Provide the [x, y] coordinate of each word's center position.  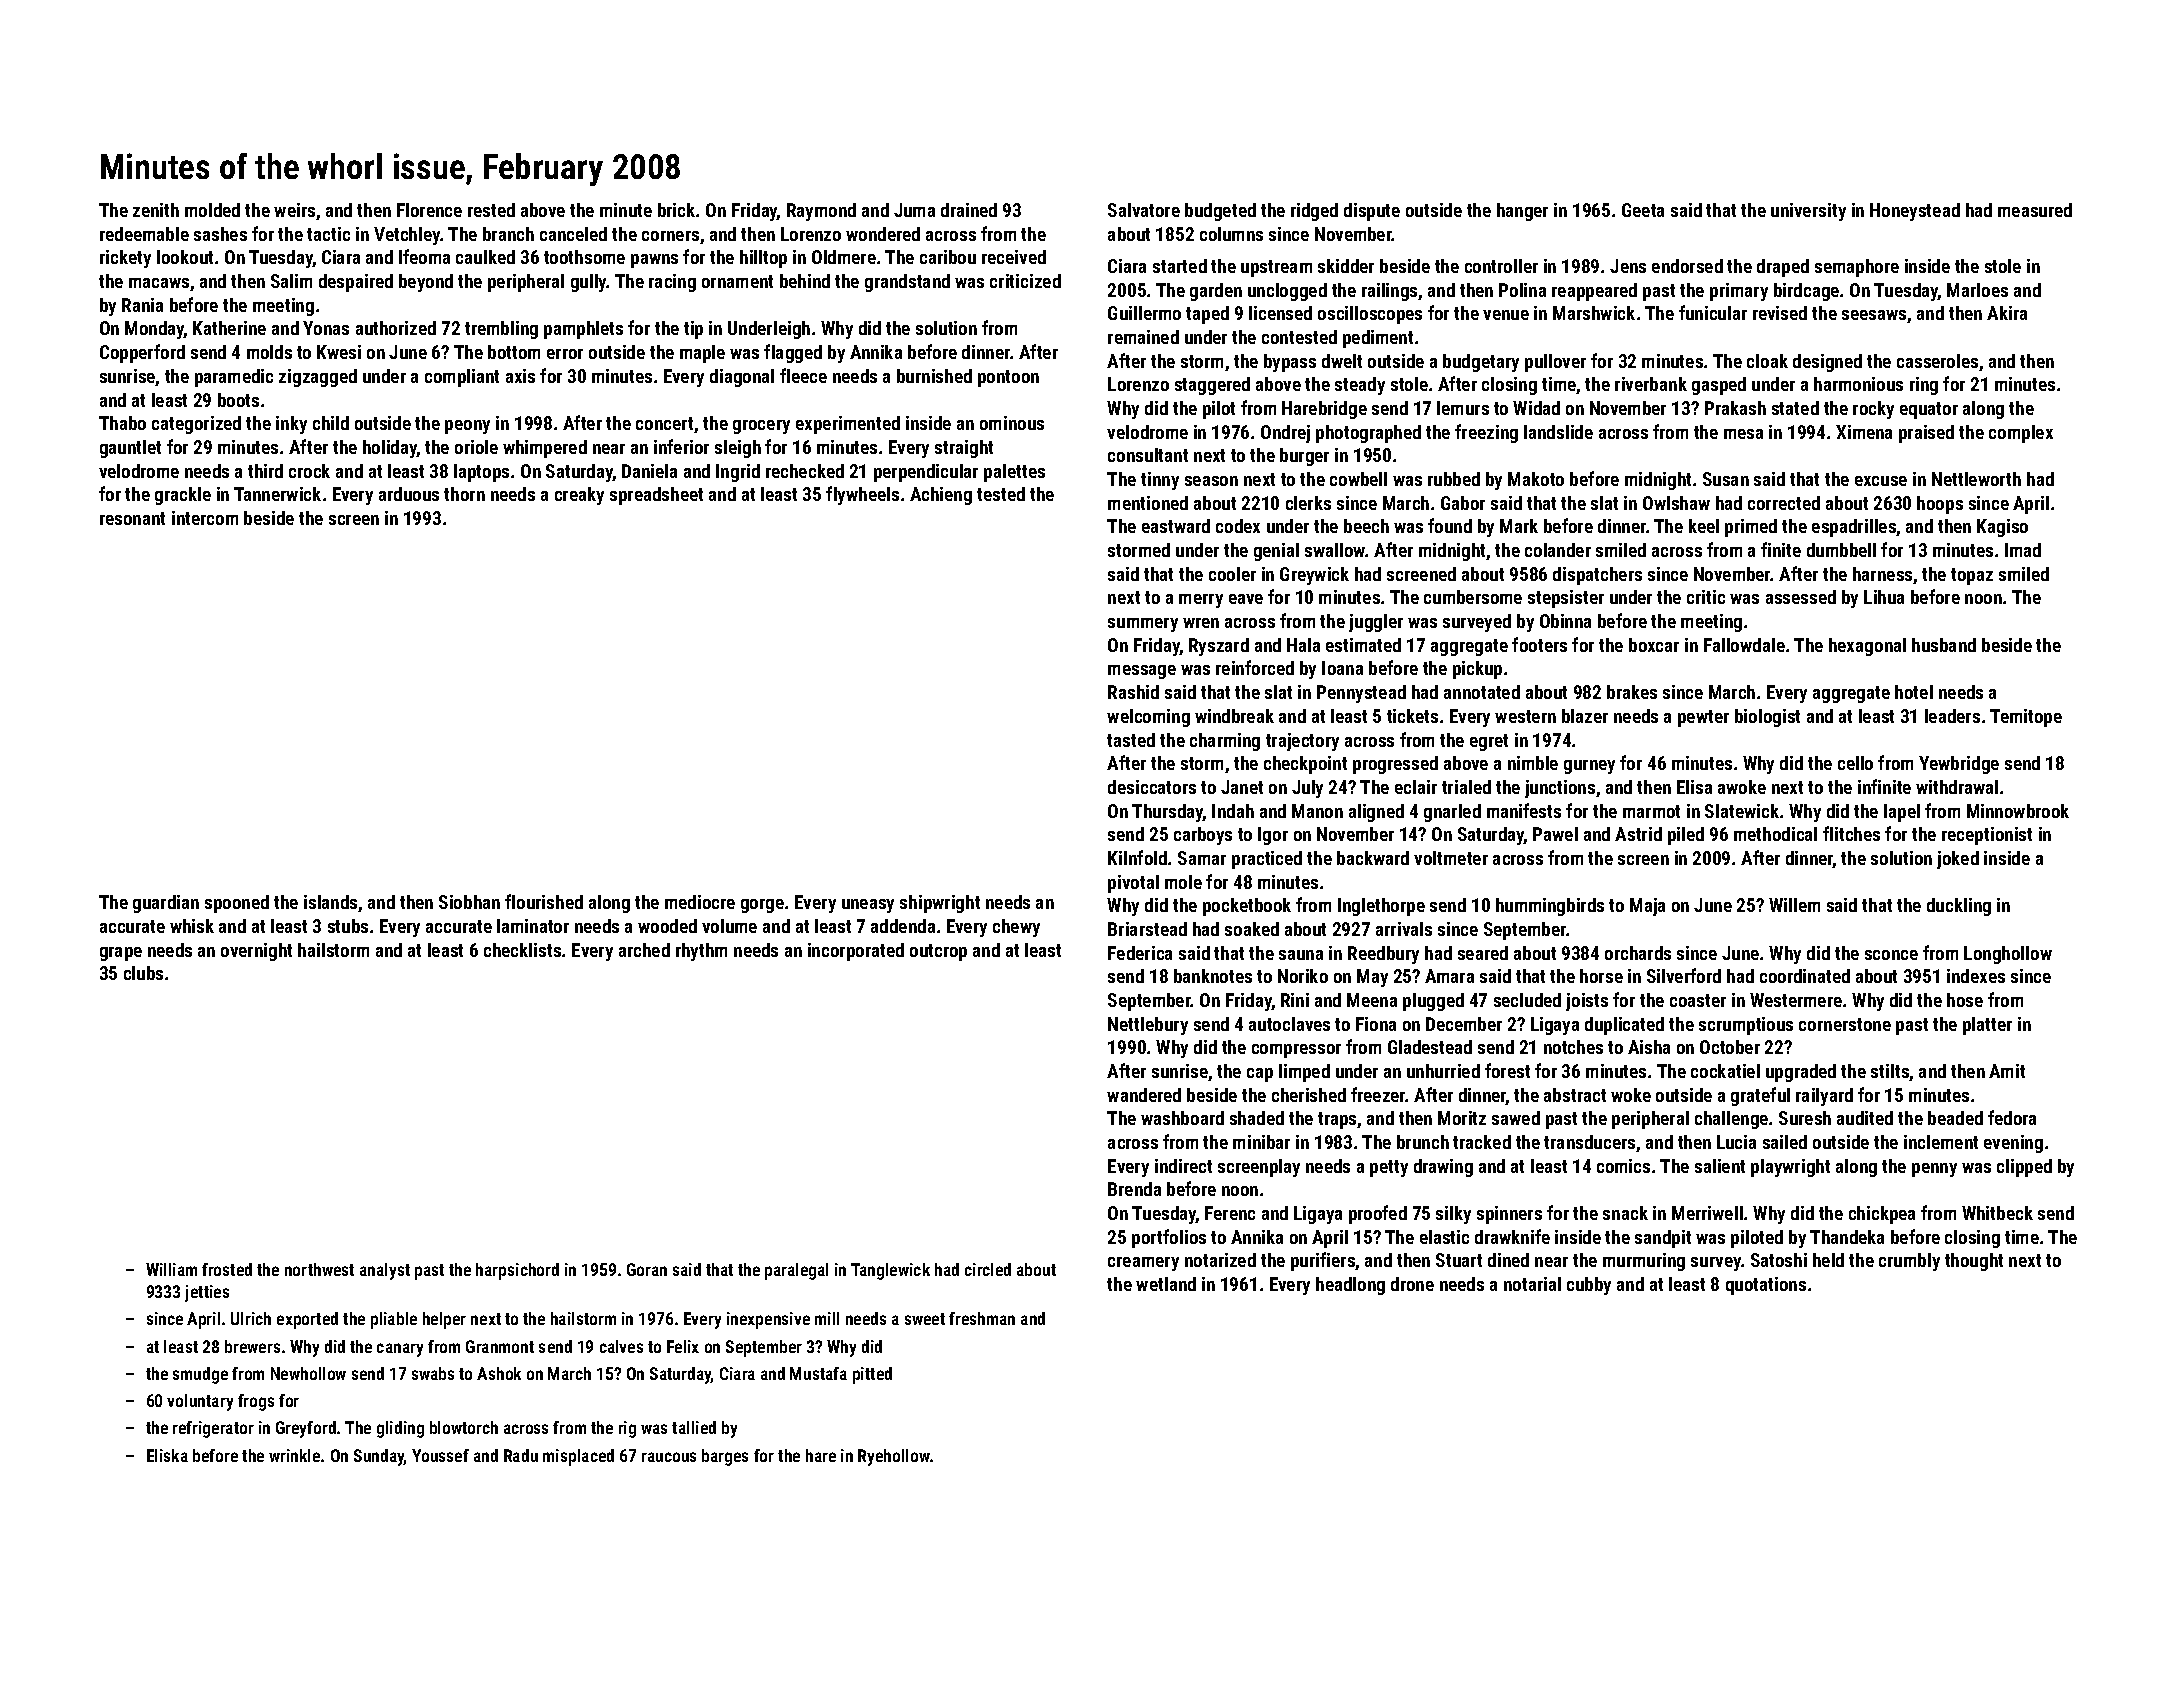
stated [1795, 408]
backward [1373, 858]
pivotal [1133, 884]
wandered [1144, 1095]
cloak [1767, 361]
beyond [426, 283]
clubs [143, 973]
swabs [433, 1373]
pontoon [1008, 378]
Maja [1647, 907]
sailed [1785, 1142]
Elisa [1694, 787]
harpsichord [517, 1271]
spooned [237, 904]
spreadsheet [656, 496]
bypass [1290, 363]
